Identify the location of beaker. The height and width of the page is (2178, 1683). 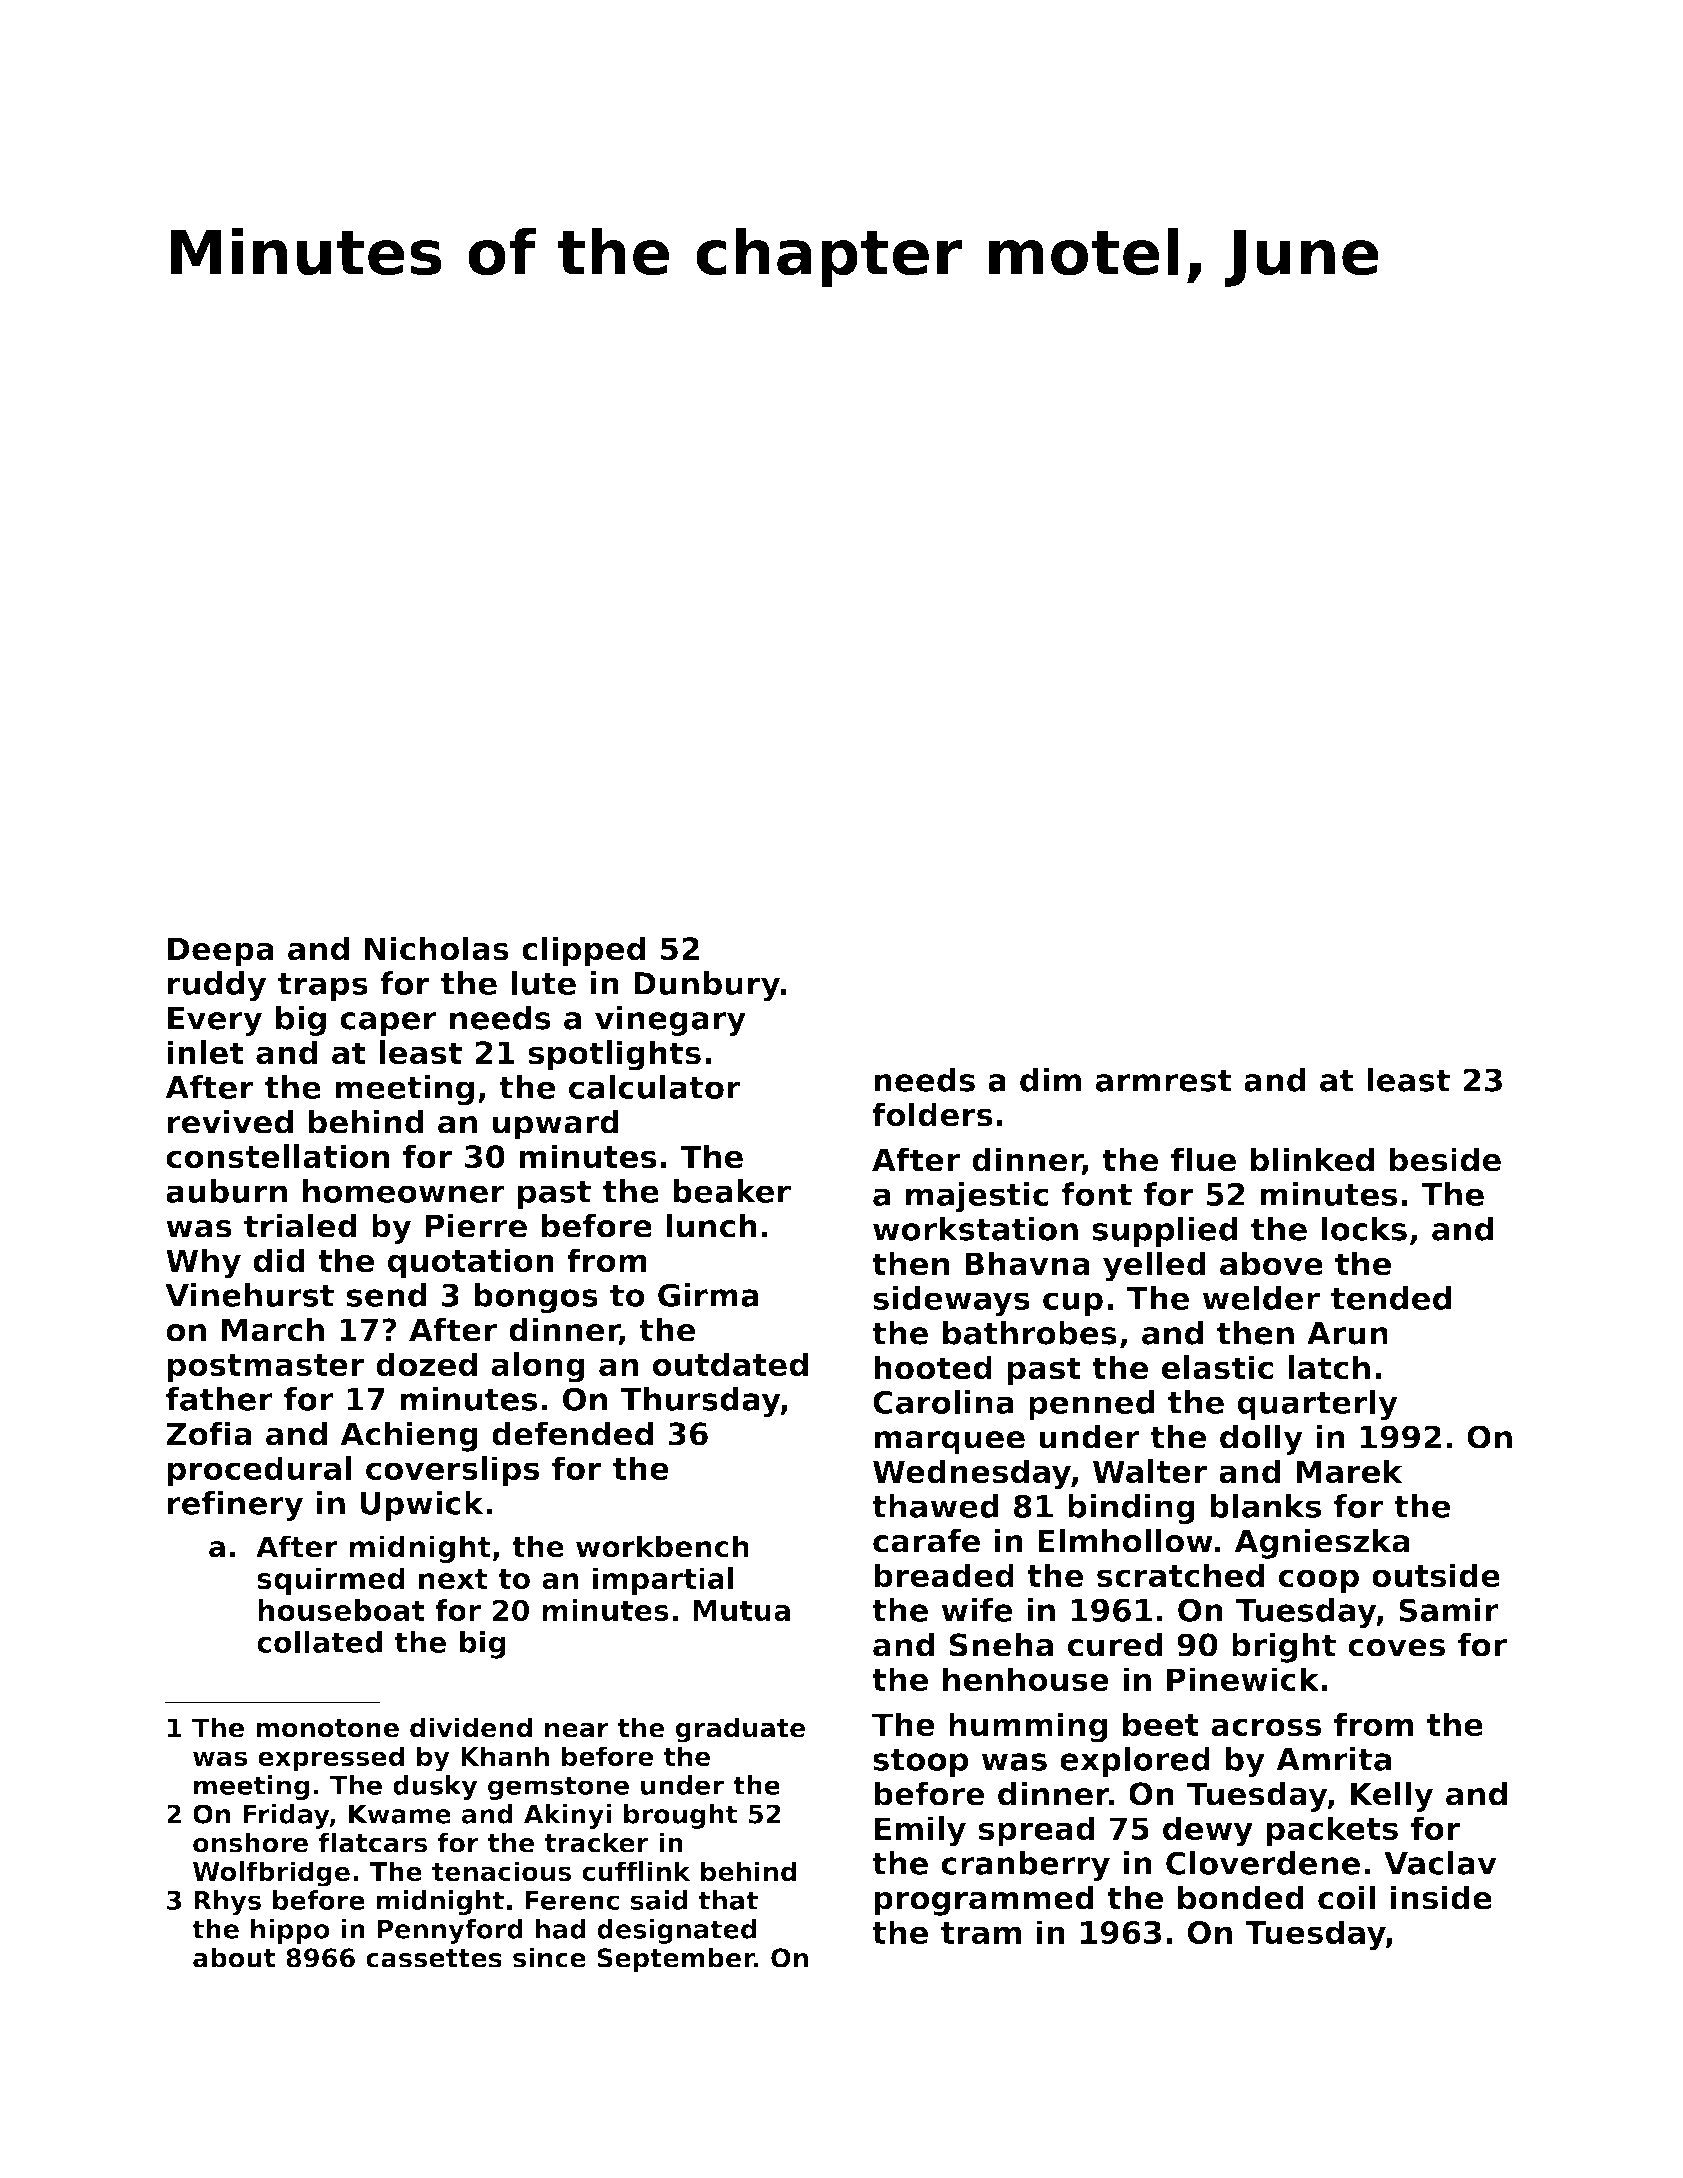
(732, 1191).
